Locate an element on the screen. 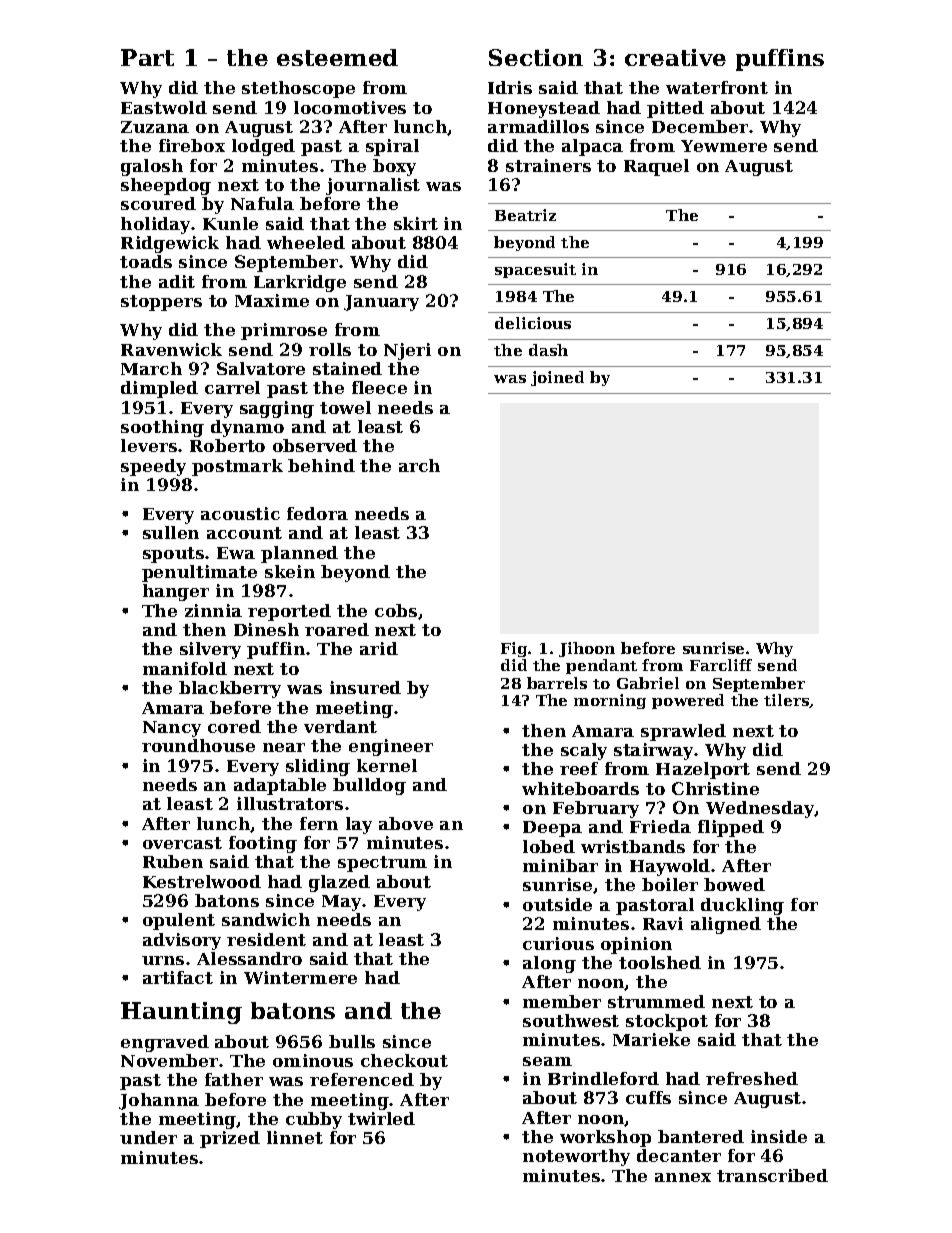  Jihoon is located at coordinates (587, 649).
